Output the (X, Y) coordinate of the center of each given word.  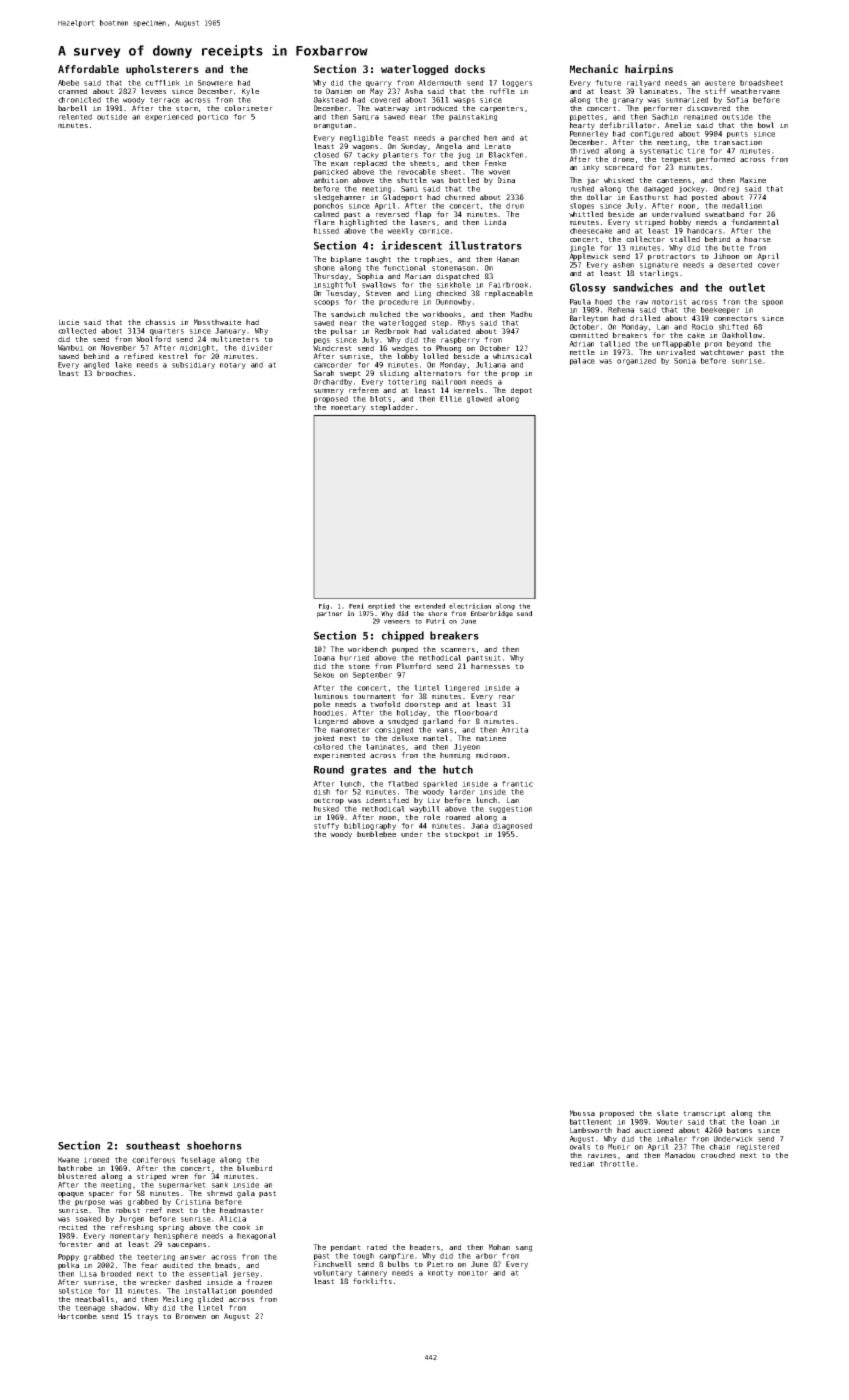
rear (507, 697)
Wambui (71, 348)
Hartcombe (77, 1316)
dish (322, 792)
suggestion (510, 809)
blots (380, 399)
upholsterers (162, 70)
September (372, 675)
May (376, 92)
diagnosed (512, 826)
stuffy (326, 826)
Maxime (753, 180)
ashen (623, 265)
